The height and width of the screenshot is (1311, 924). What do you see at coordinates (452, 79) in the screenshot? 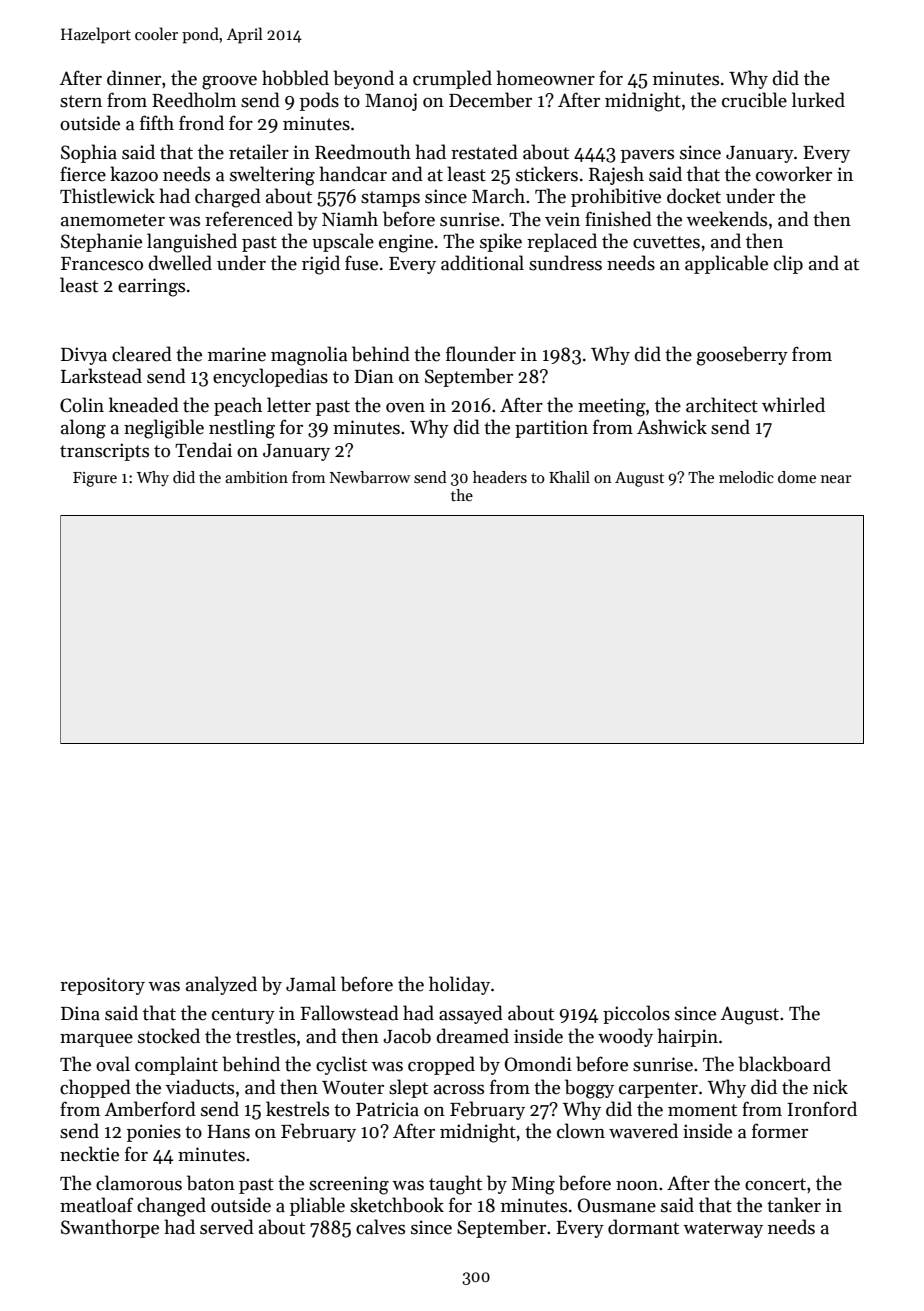
I see `crumpled` at bounding box center [452, 79].
